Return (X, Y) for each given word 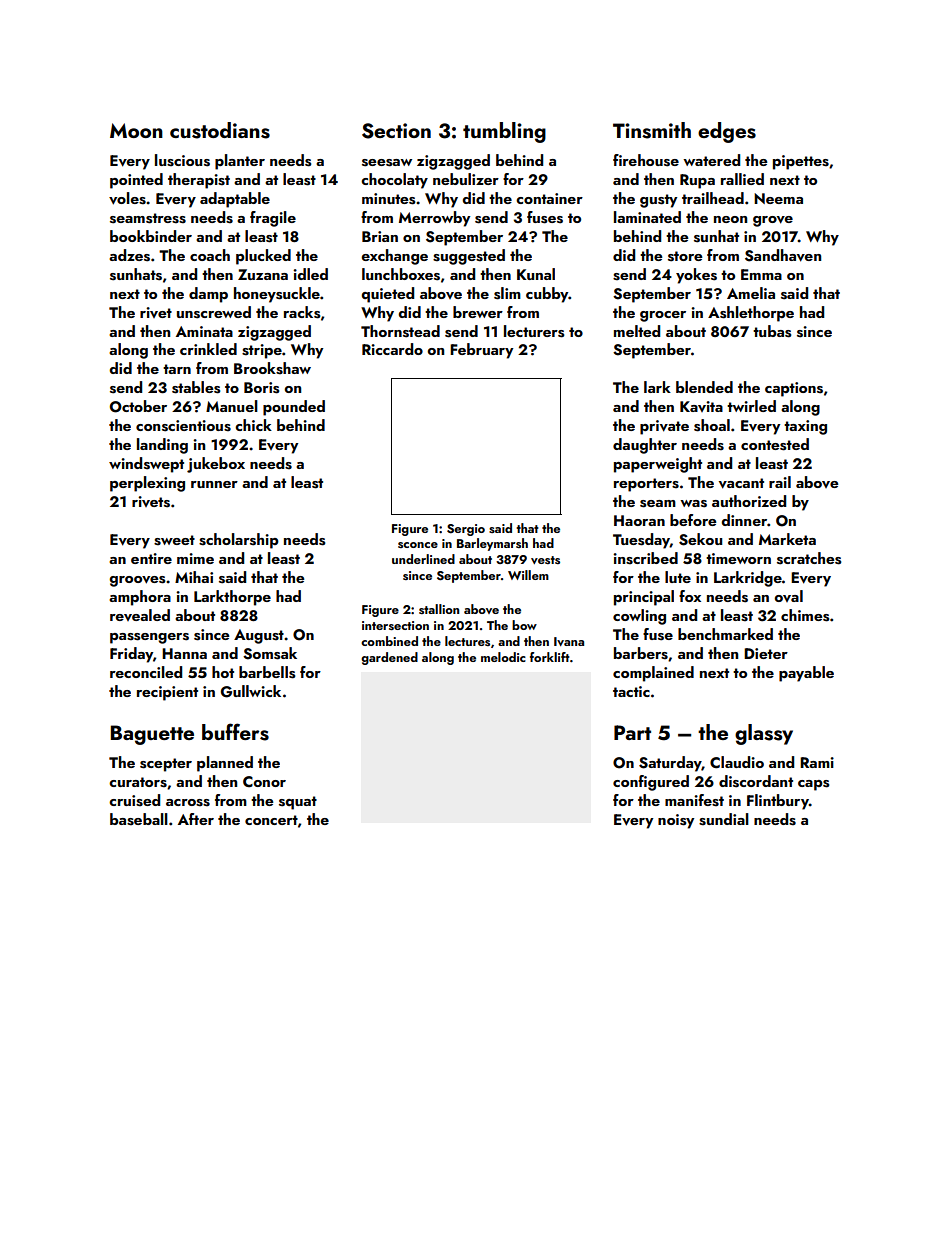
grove (773, 221)
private (664, 427)
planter (240, 162)
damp (208, 295)
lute (678, 577)
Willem (528, 575)
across (188, 803)
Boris (261, 388)
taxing (805, 427)
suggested (469, 257)
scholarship (239, 541)
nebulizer (466, 179)
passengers (149, 638)
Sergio (466, 530)
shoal (712, 425)
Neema (778, 198)
